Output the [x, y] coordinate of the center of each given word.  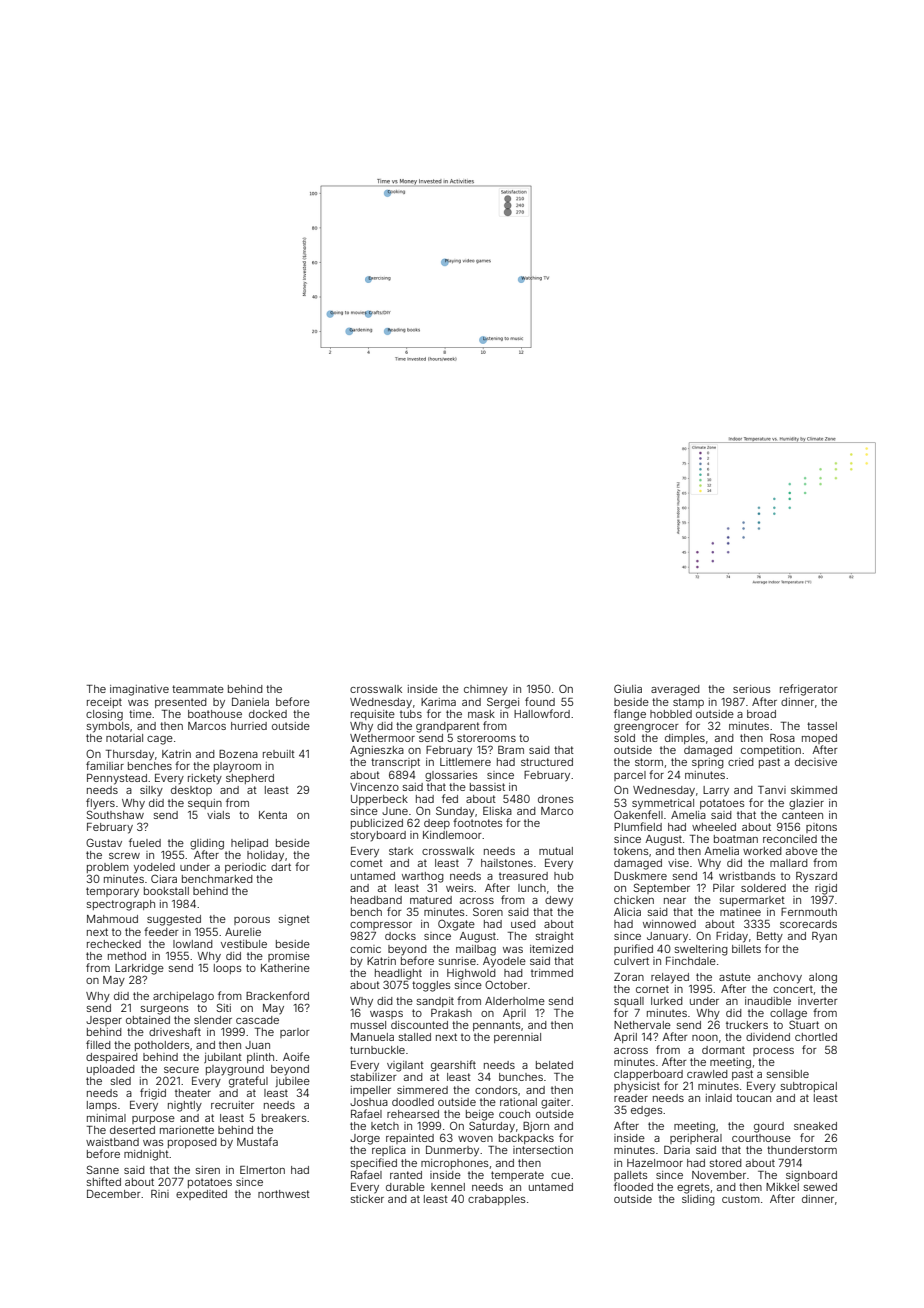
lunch [532, 888]
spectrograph [121, 905]
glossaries [451, 776]
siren [208, 1170]
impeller [371, 1091]
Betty [770, 937]
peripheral [696, 1139]
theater [193, 1093]
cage [160, 740]
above [802, 851]
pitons [821, 828]
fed [450, 798]
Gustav [104, 842]
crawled [707, 1074]
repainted [410, 1139]
